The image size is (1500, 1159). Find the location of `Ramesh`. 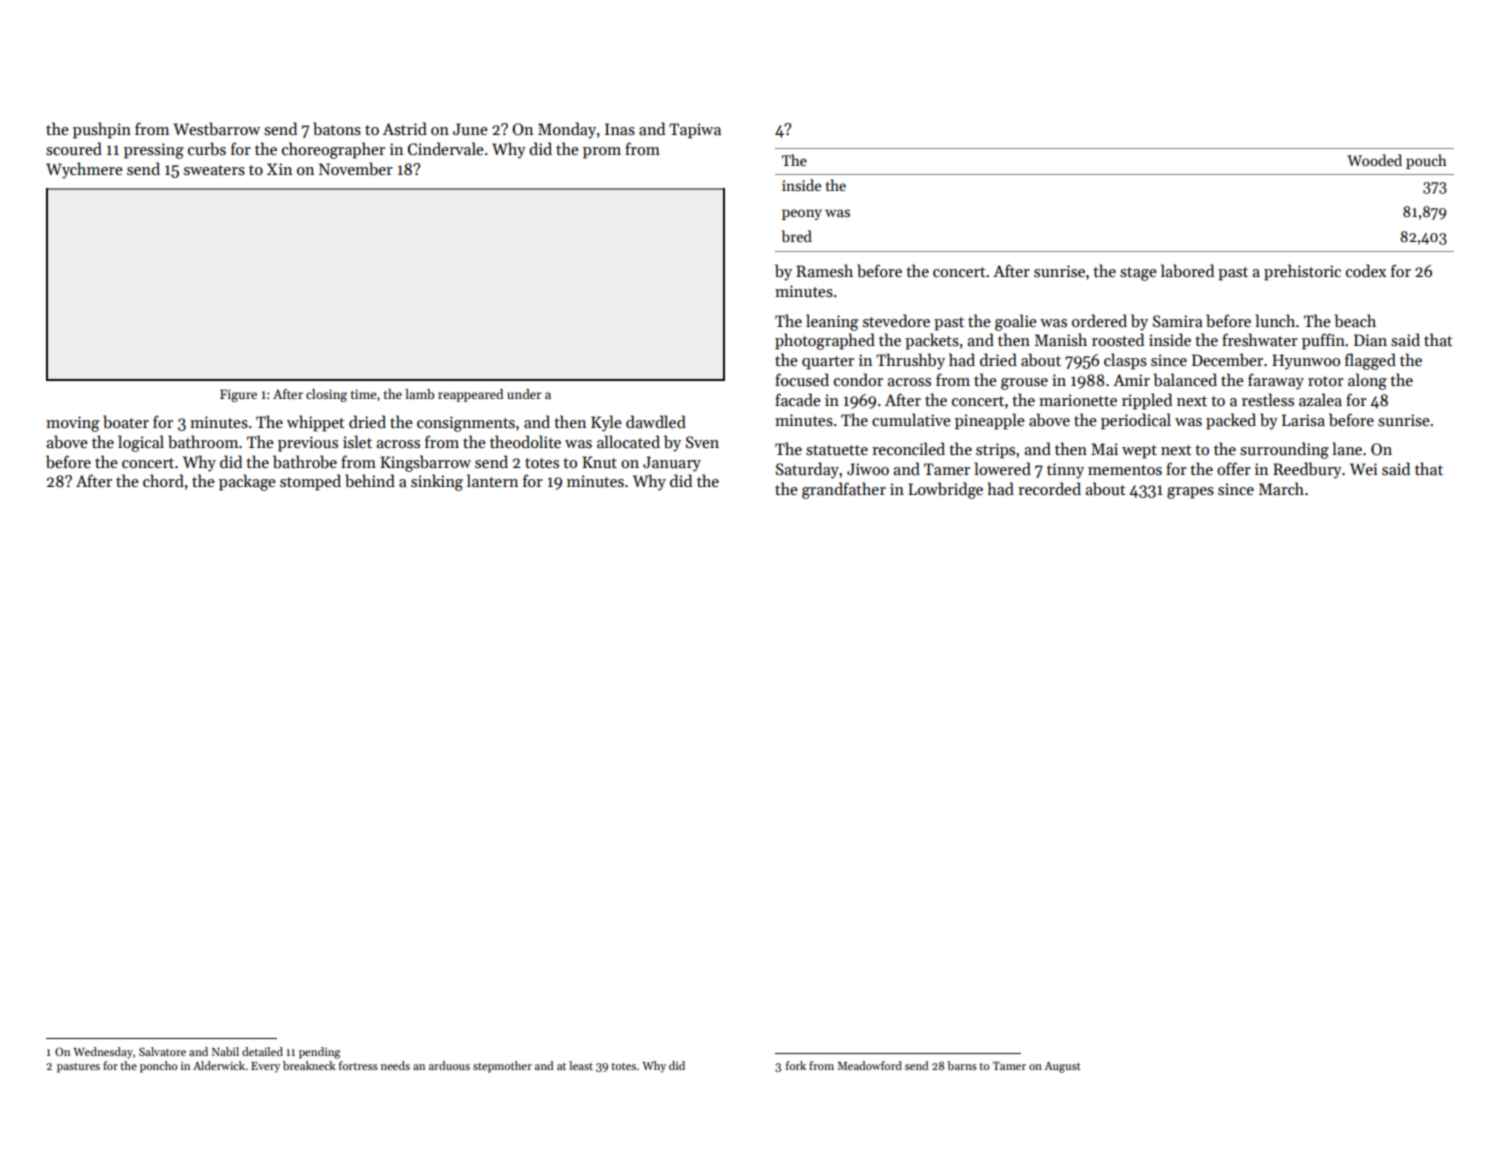

Ramesh is located at coordinates (824, 271).
